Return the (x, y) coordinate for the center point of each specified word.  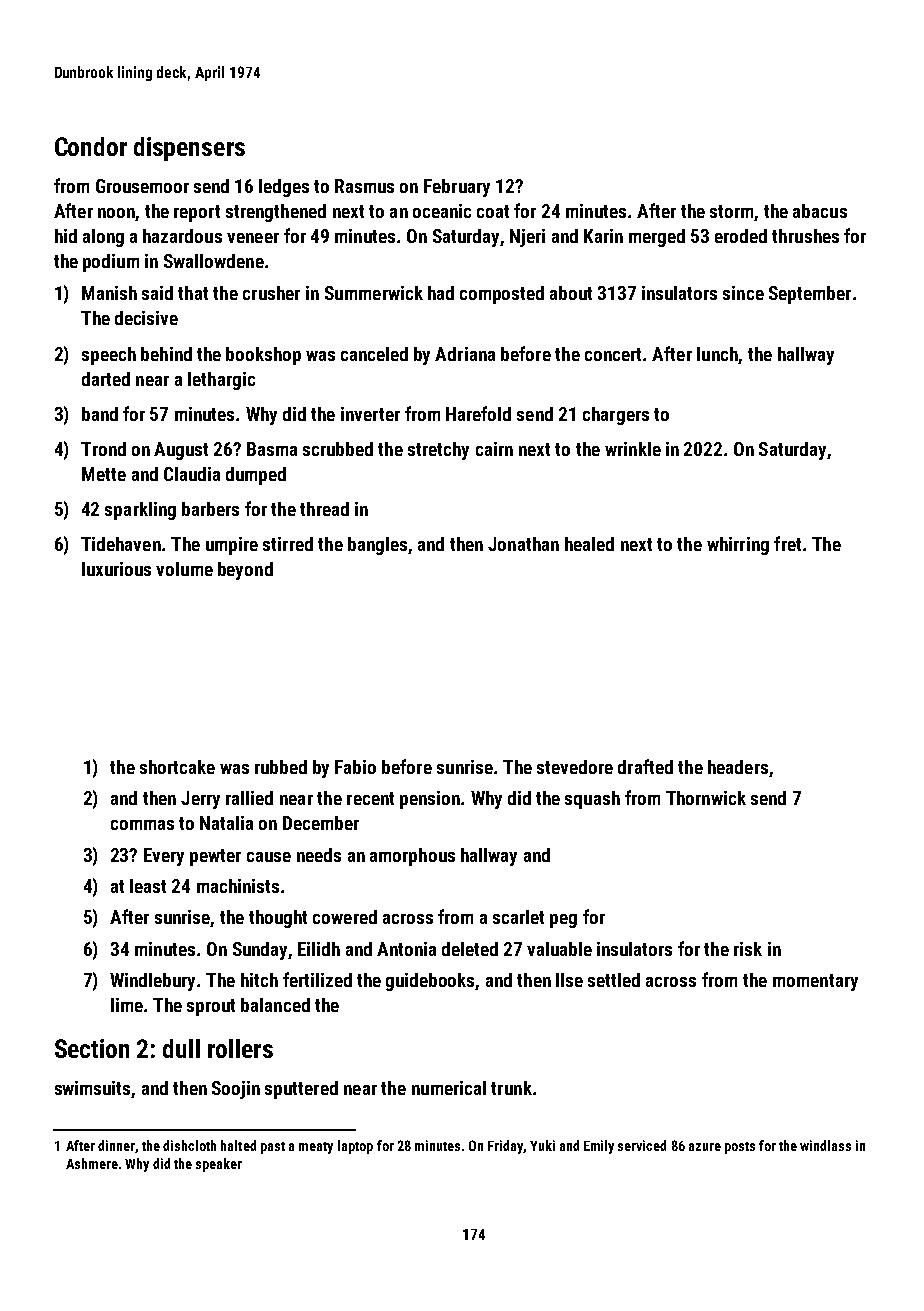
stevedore (575, 767)
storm (731, 211)
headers (738, 767)
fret (787, 543)
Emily (599, 1147)
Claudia (192, 474)
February (457, 188)
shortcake (177, 767)
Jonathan (523, 544)
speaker (219, 1165)
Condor (91, 146)
